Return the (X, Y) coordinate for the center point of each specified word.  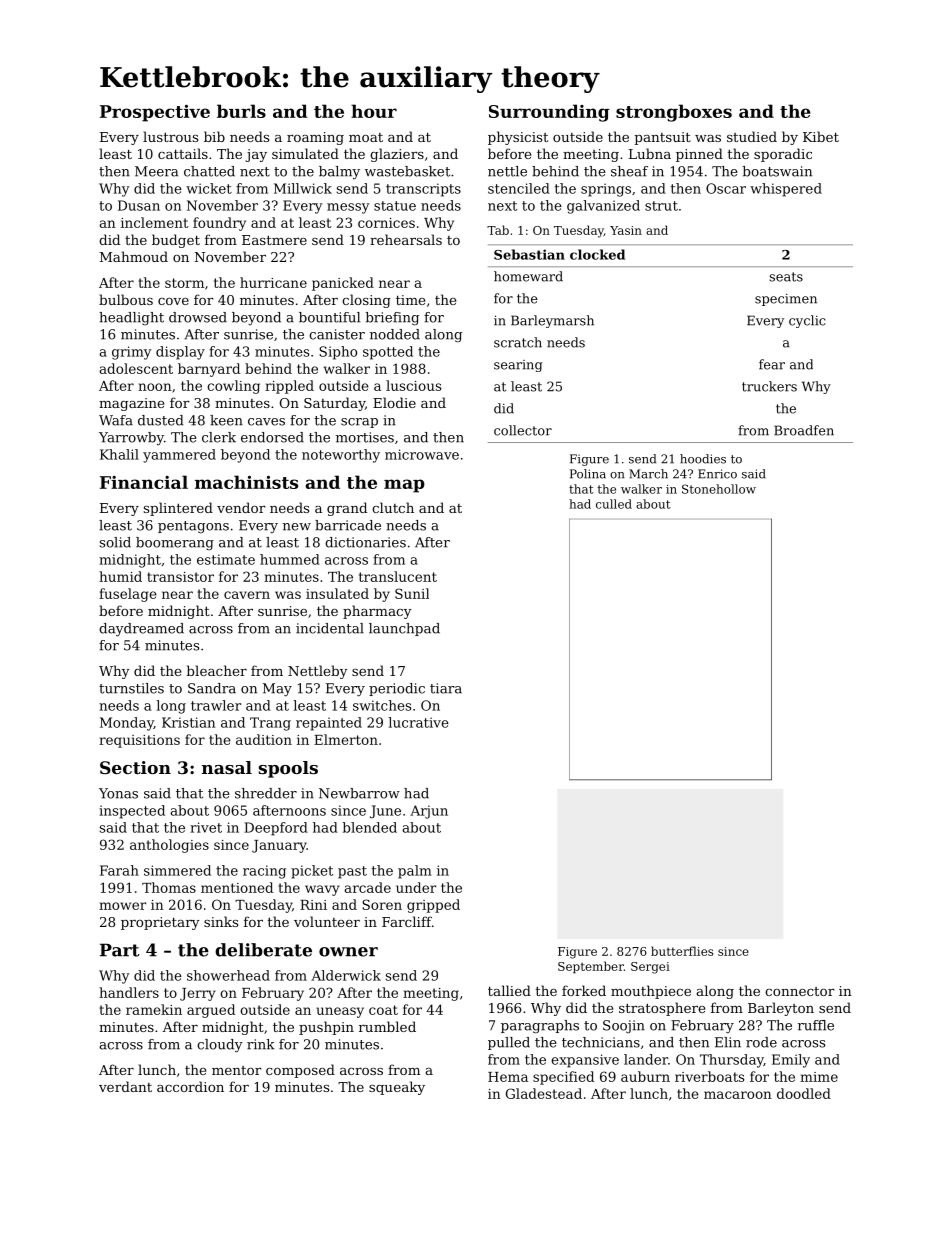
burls (241, 111)
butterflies (682, 951)
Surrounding (549, 113)
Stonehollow (719, 489)
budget (176, 241)
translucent (398, 576)
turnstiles (131, 688)
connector (800, 991)
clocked (597, 254)
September (591, 967)
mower (123, 906)
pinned (699, 155)
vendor (241, 507)
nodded (395, 334)
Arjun (429, 812)
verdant (125, 1086)
